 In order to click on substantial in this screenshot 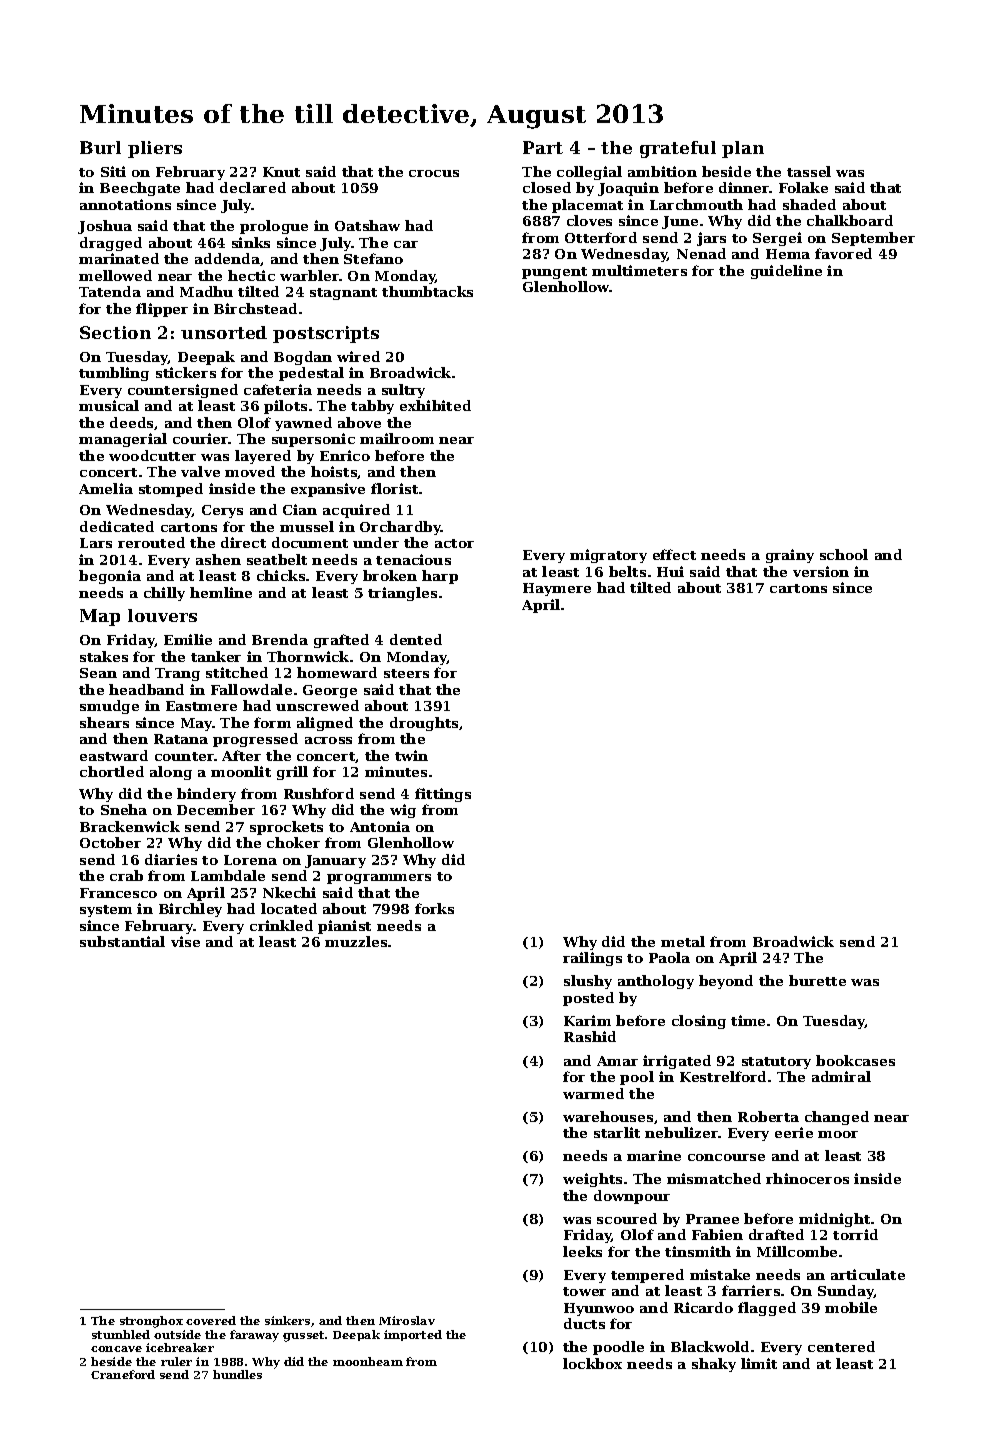, I will do `click(122, 941)`.
